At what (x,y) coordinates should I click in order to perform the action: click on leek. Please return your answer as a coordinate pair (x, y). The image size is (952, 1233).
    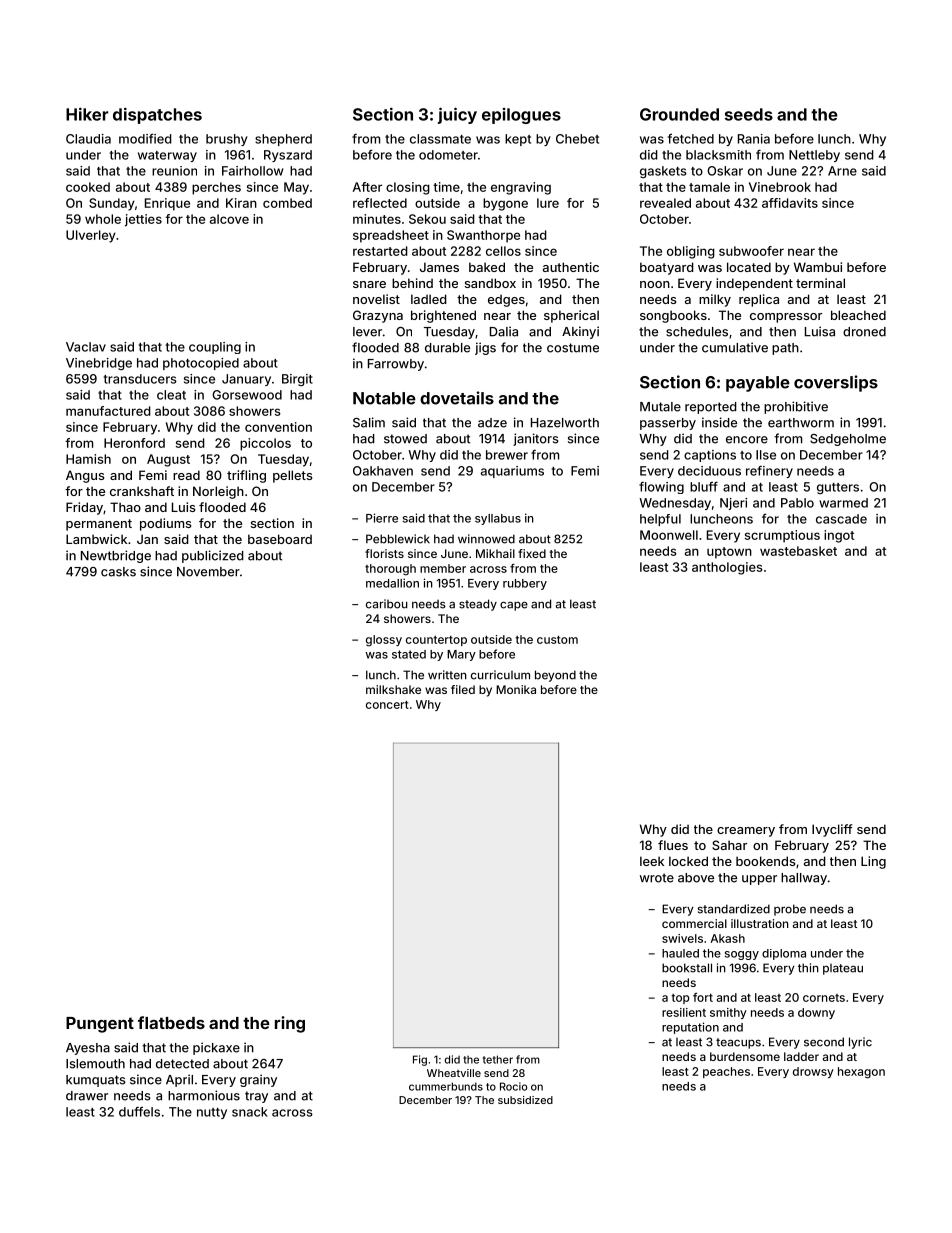
    Looking at the image, I should click on (652, 861).
